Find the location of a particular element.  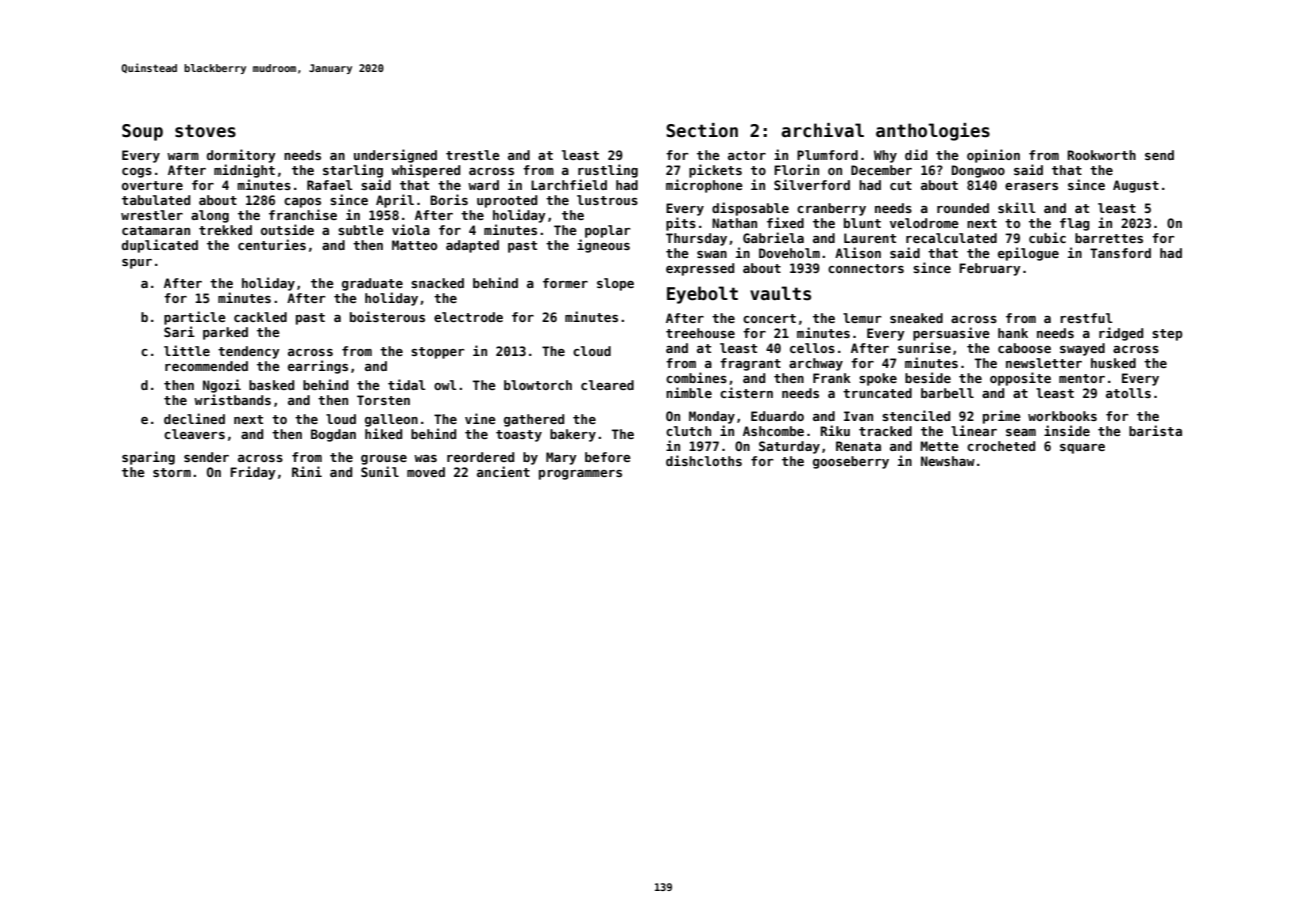

programmers is located at coordinates (580, 475).
